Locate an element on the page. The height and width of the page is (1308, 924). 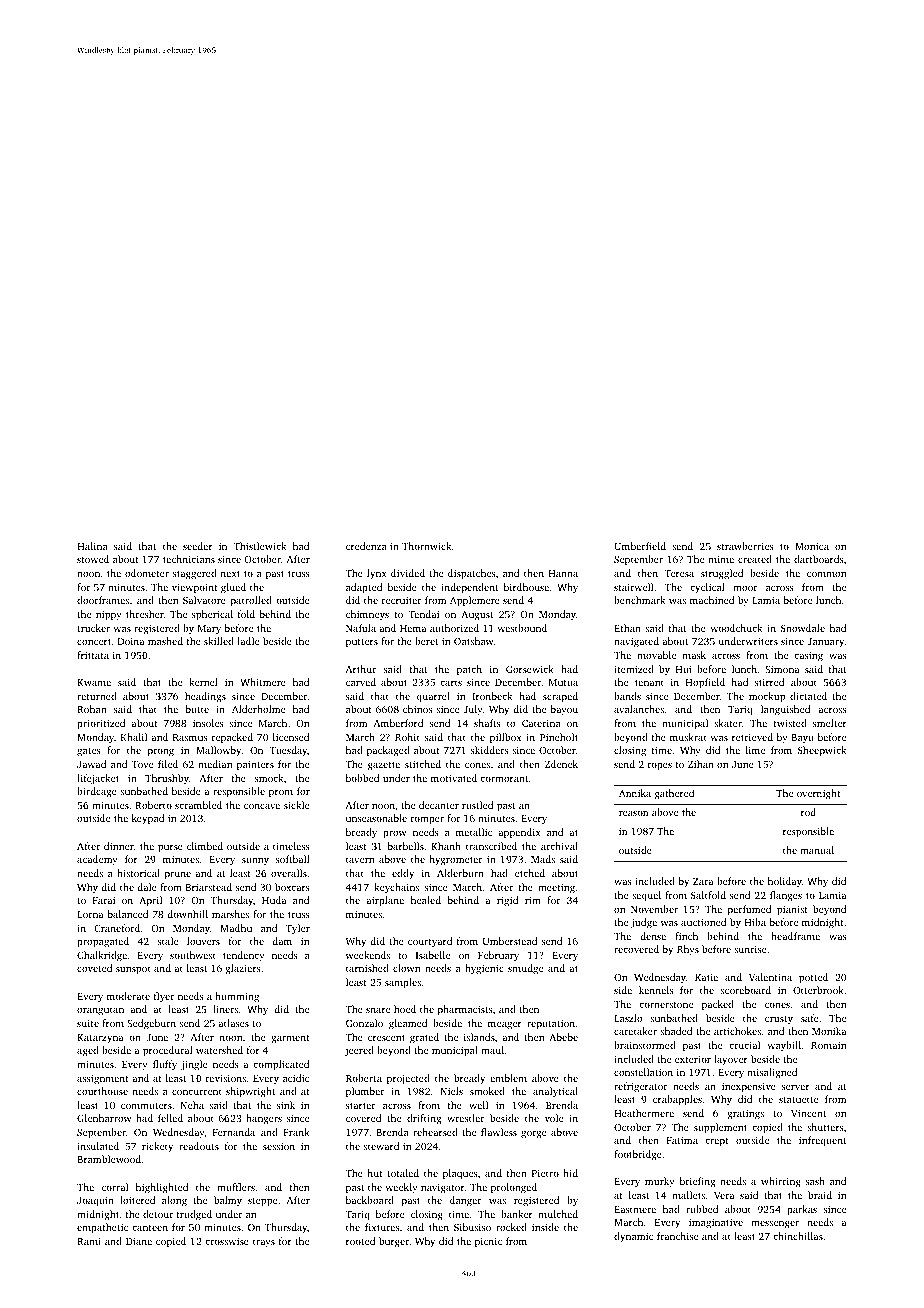
caretaker is located at coordinates (635, 1031).
